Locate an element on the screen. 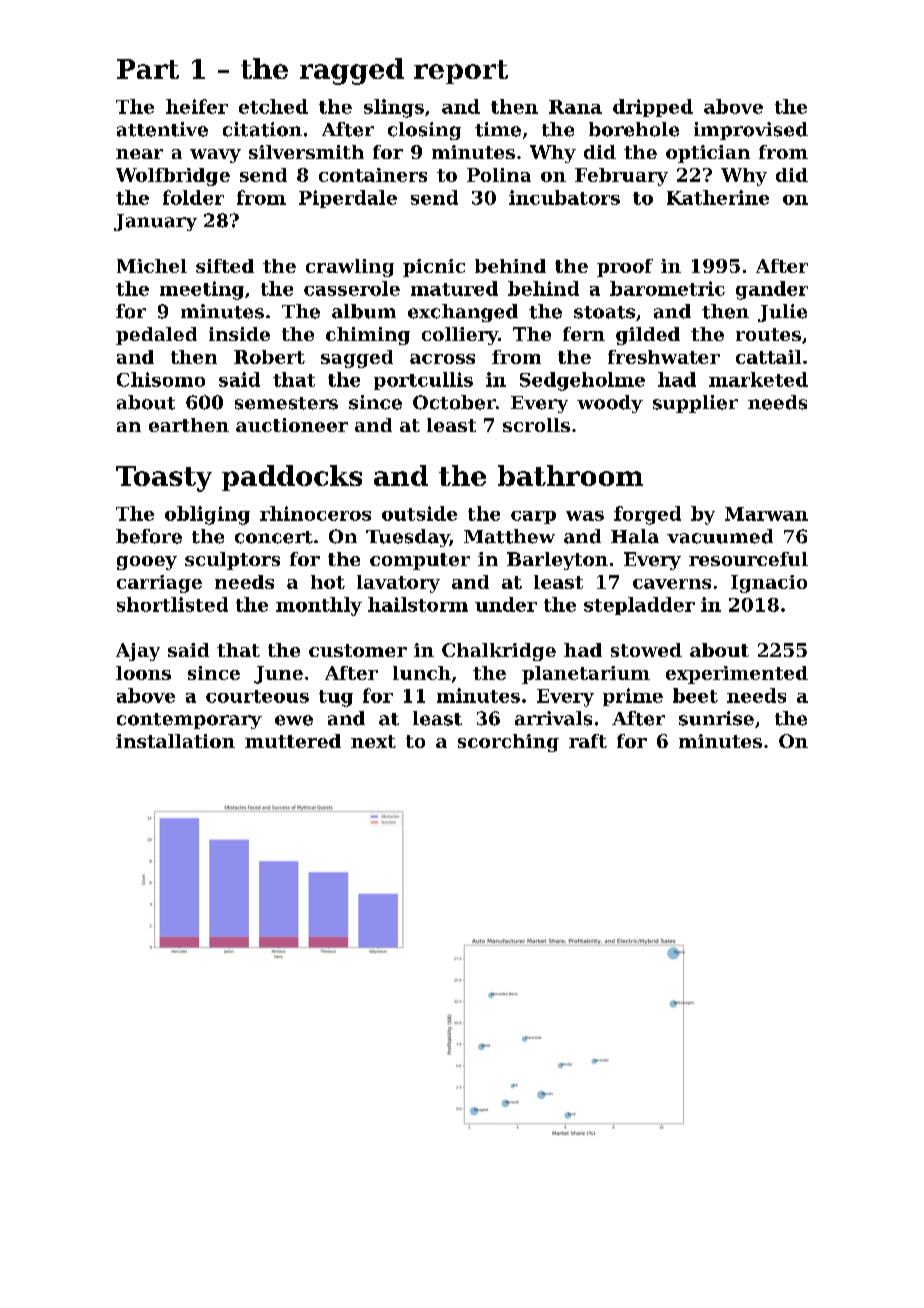 The image size is (924, 1308). ragged is located at coordinates (352, 71).
